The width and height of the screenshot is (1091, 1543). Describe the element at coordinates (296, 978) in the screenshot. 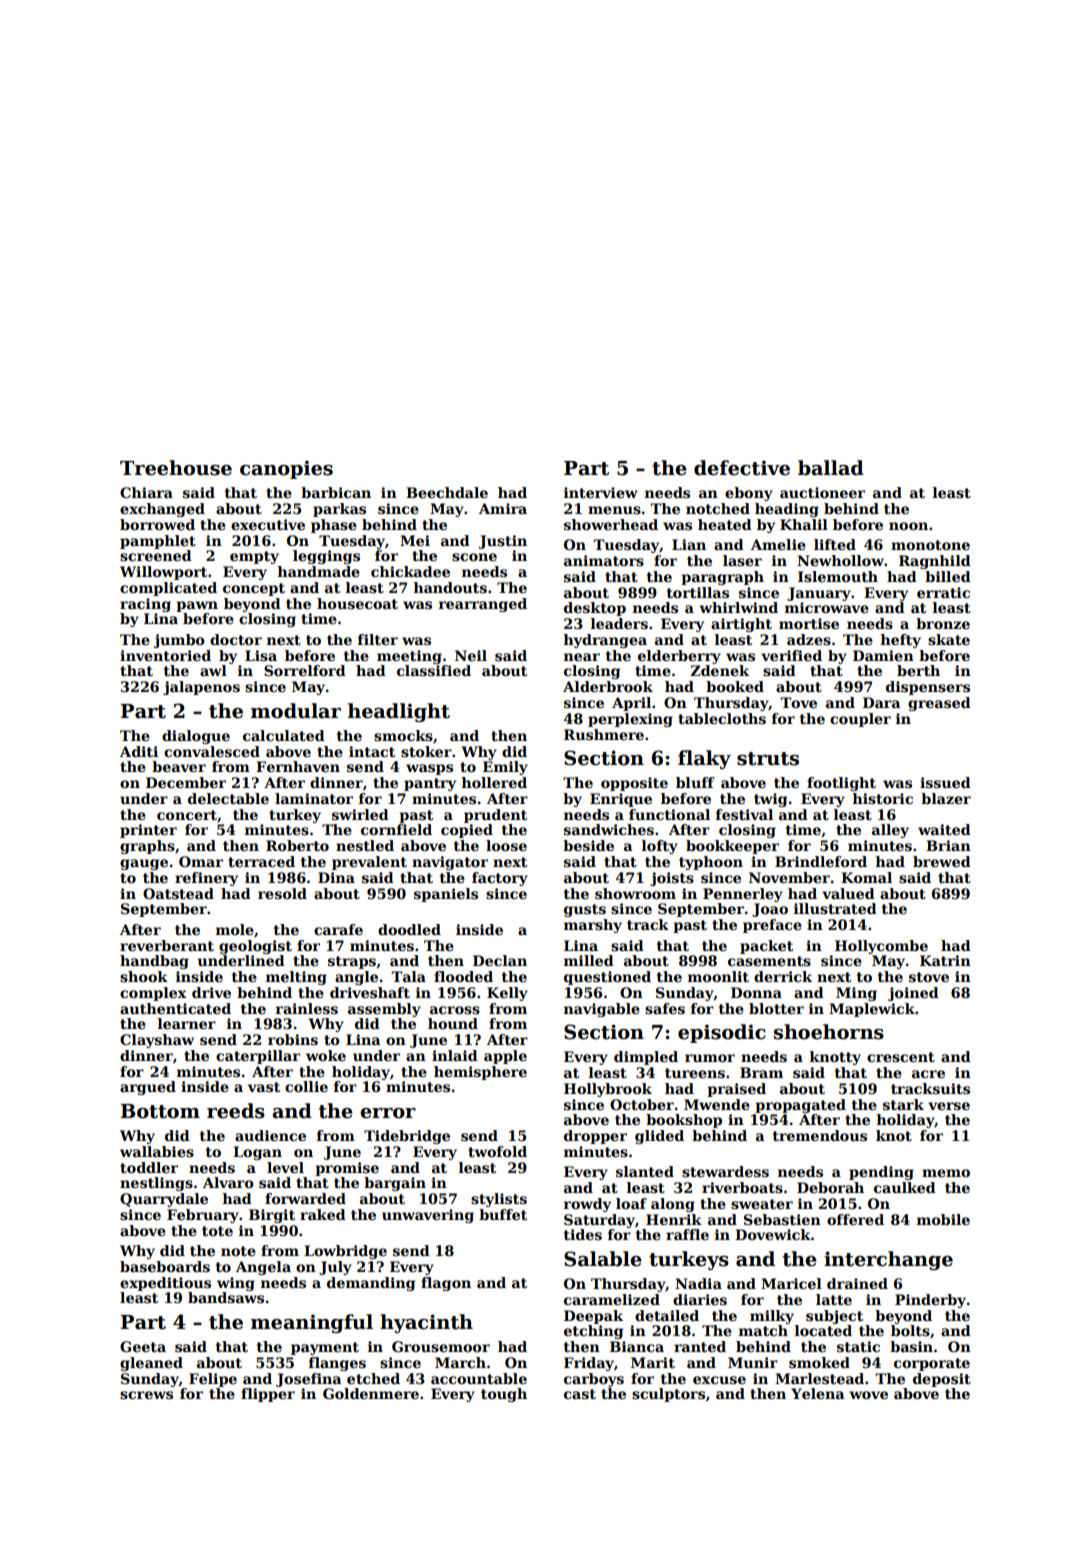

I see `melting` at that location.
